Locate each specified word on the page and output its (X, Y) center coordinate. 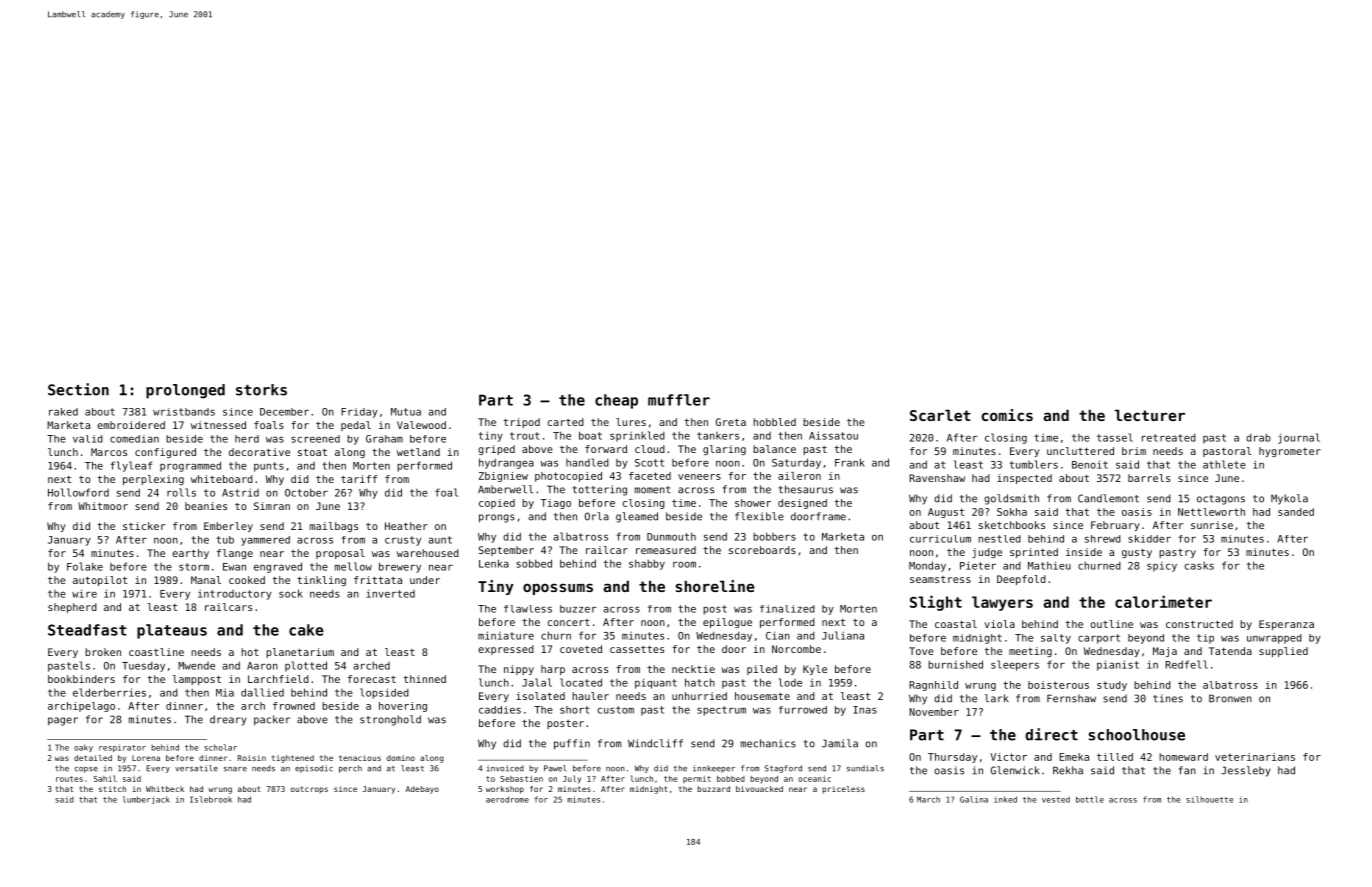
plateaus (172, 631)
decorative (259, 452)
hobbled (774, 422)
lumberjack (146, 800)
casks (1199, 566)
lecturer (1150, 415)
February (1115, 526)
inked (1005, 799)
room (684, 565)
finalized (787, 609)
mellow (353, 566)
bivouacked (759, 789)
